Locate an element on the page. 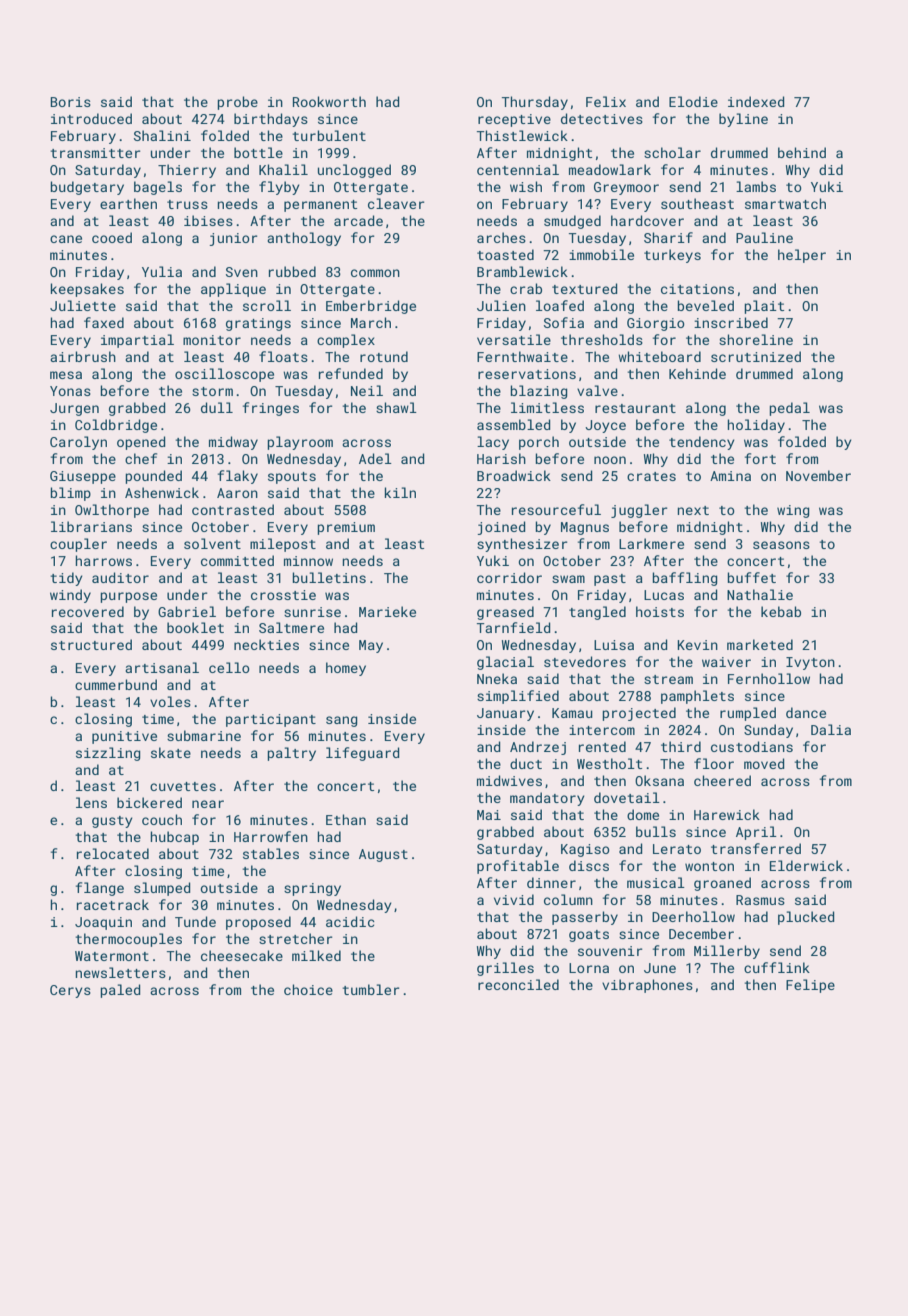 This page has width=908, height=1316. bulletins is located at coordinates (329, 577).
